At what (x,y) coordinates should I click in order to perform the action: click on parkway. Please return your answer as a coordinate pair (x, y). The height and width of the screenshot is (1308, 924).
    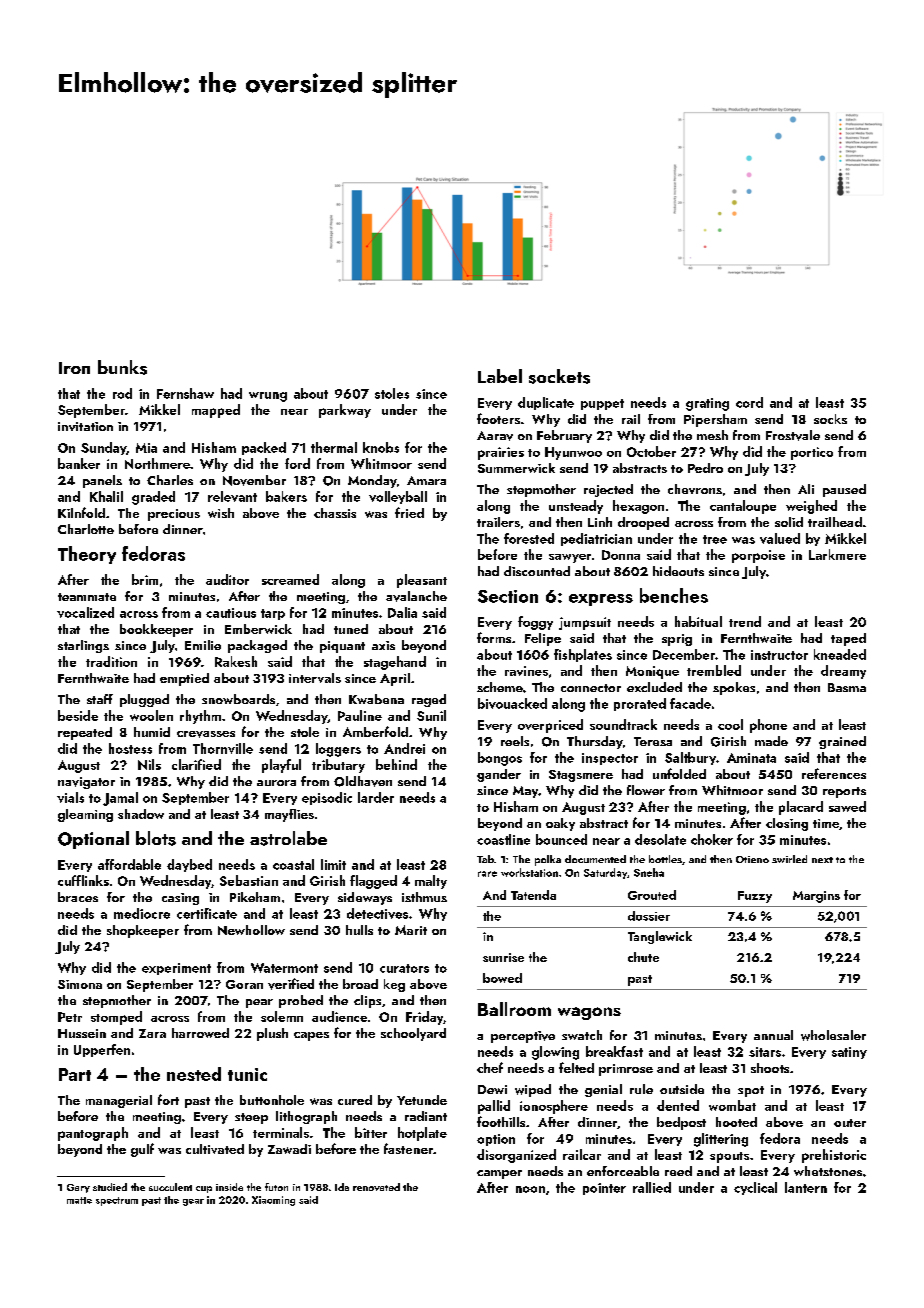
    Looking at the image, I should click on (345, 411).
